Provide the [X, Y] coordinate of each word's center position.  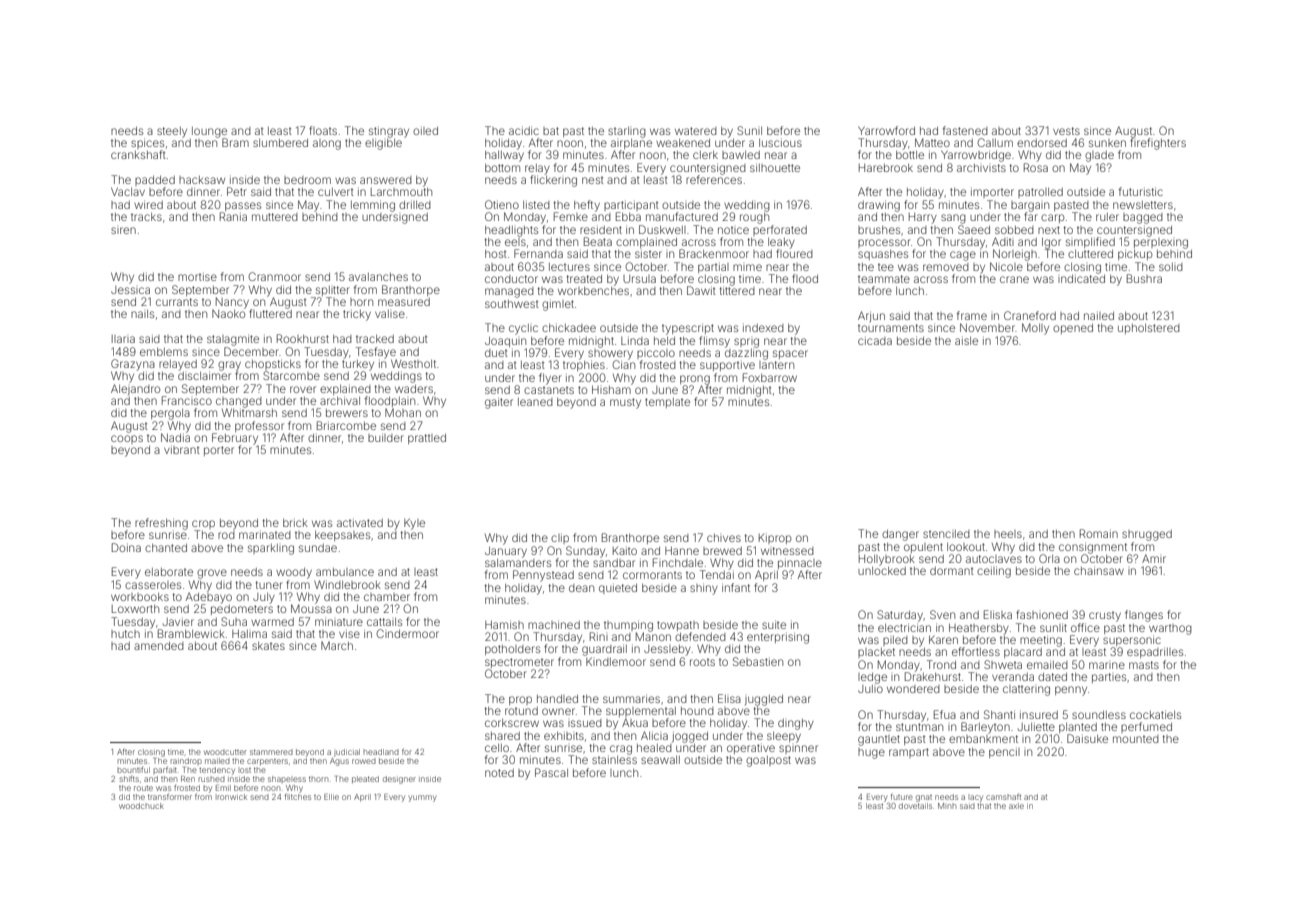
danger [900, 535]
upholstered [1149, 329]
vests [1066, 131]
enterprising [778, 638]
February [235, 439]
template [667, 403]
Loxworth [135, 609]
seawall [660, 760]
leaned [535, 402]
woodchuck [141, 806]
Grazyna [133, 365]
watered [696, 131]
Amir [1154, 558]
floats [323, 130]
